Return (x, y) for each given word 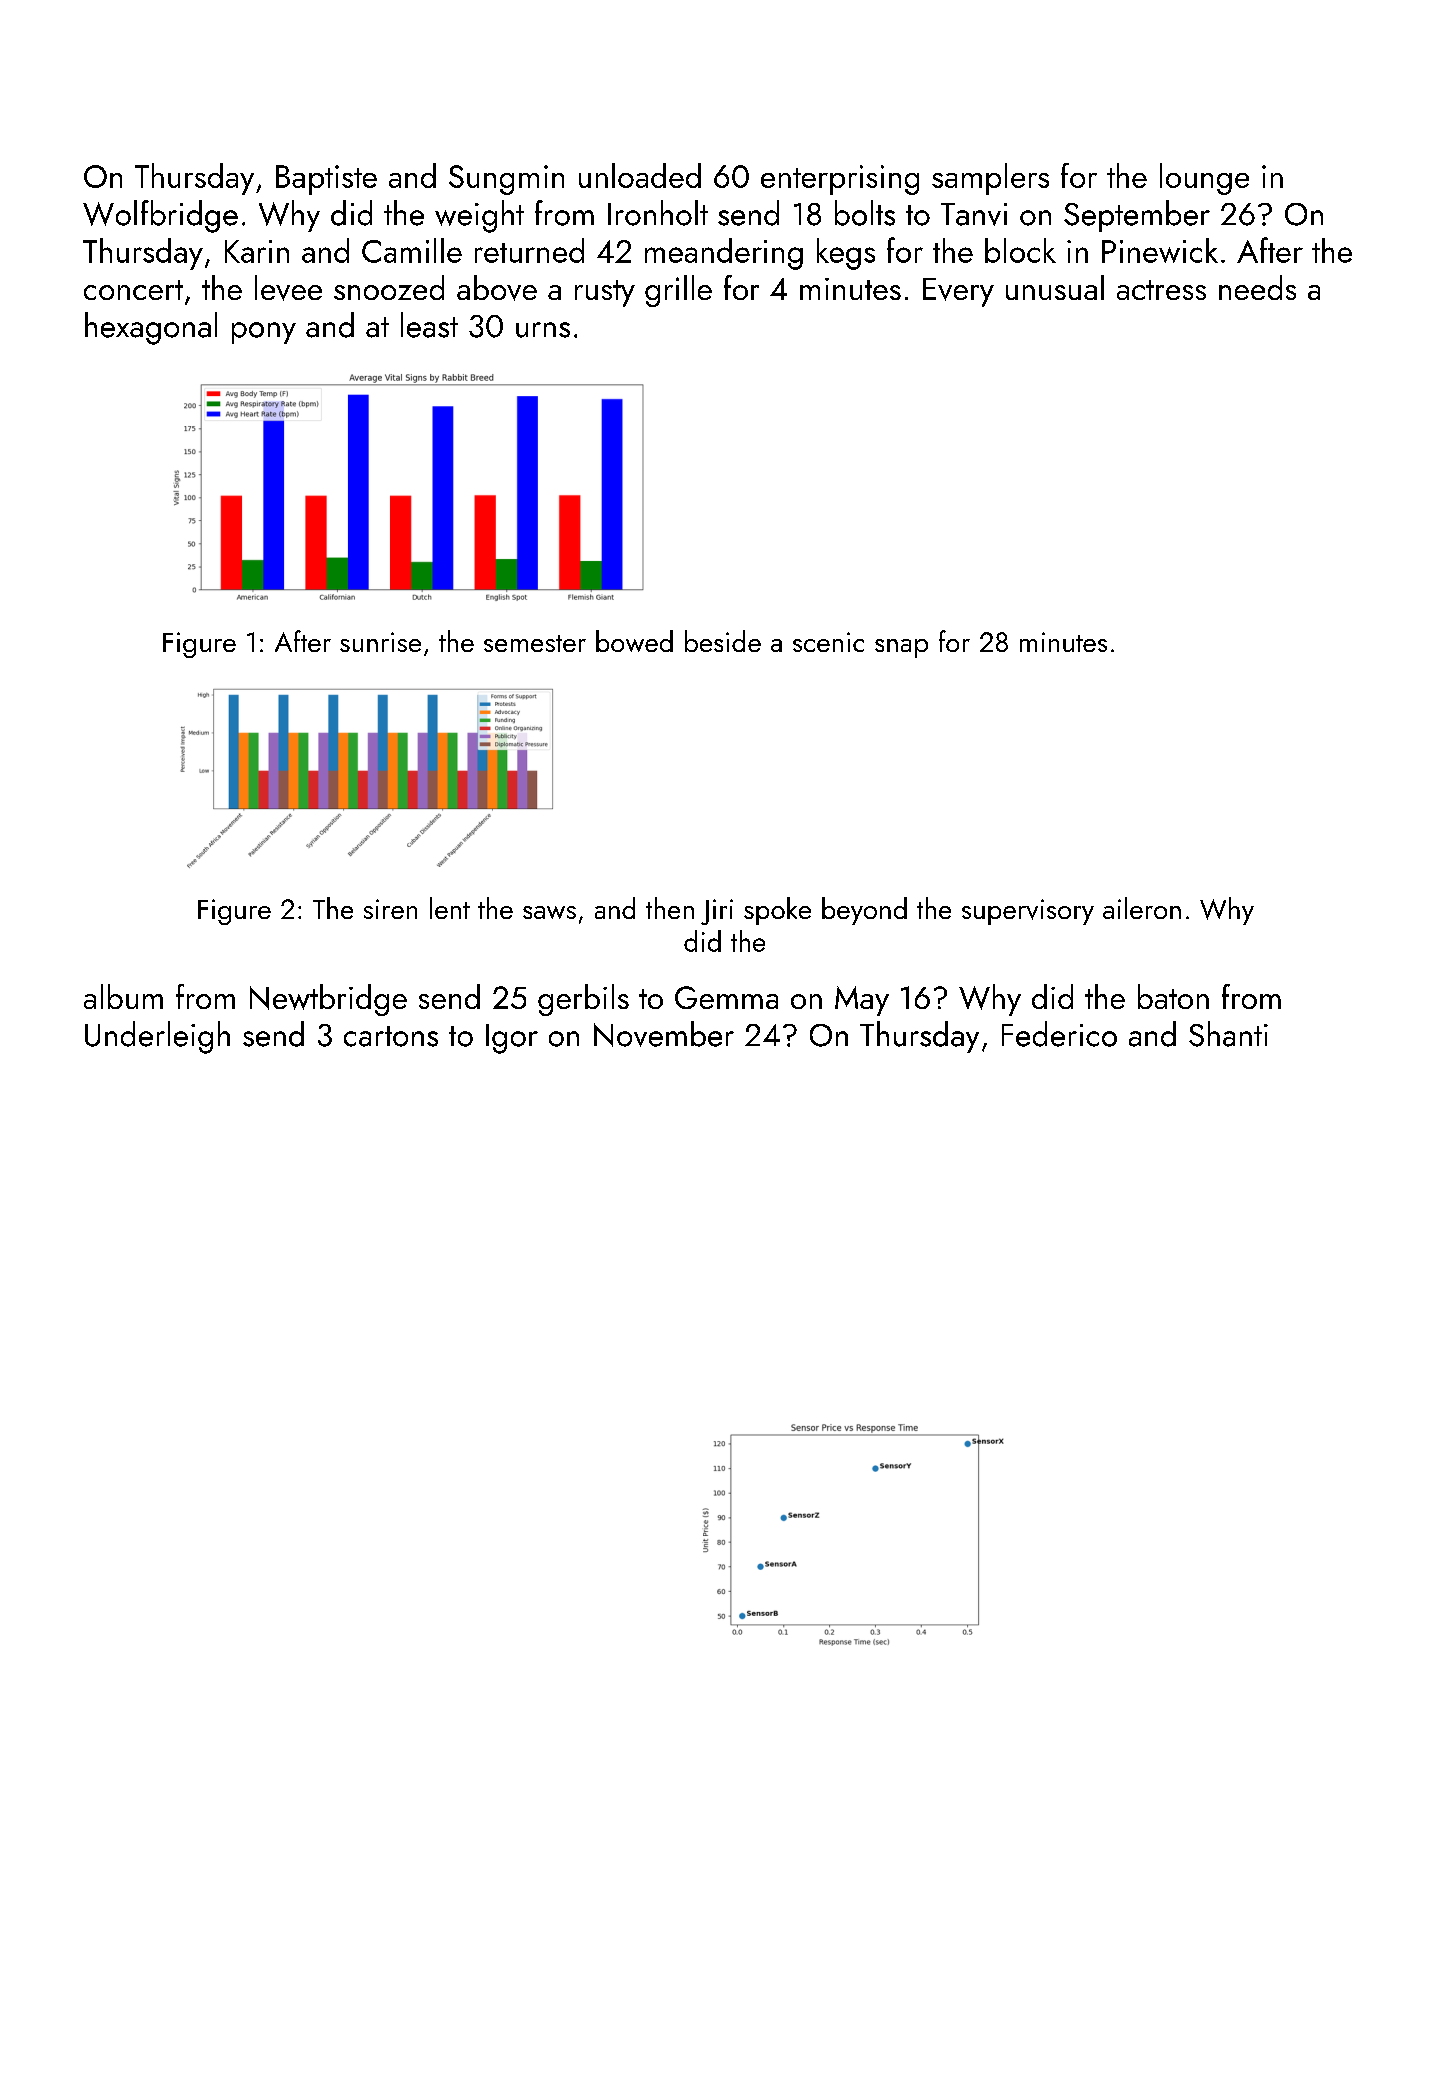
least (429, 325)
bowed (634, 641)
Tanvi (974, 214)
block (1020, 250)
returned (529, 250)
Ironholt (658, 213)
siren (390, 909)
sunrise (380, 642)
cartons (391, 1036)
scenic (828, 642)
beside (723, 641)
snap (901, 648)
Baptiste (326, 180)
